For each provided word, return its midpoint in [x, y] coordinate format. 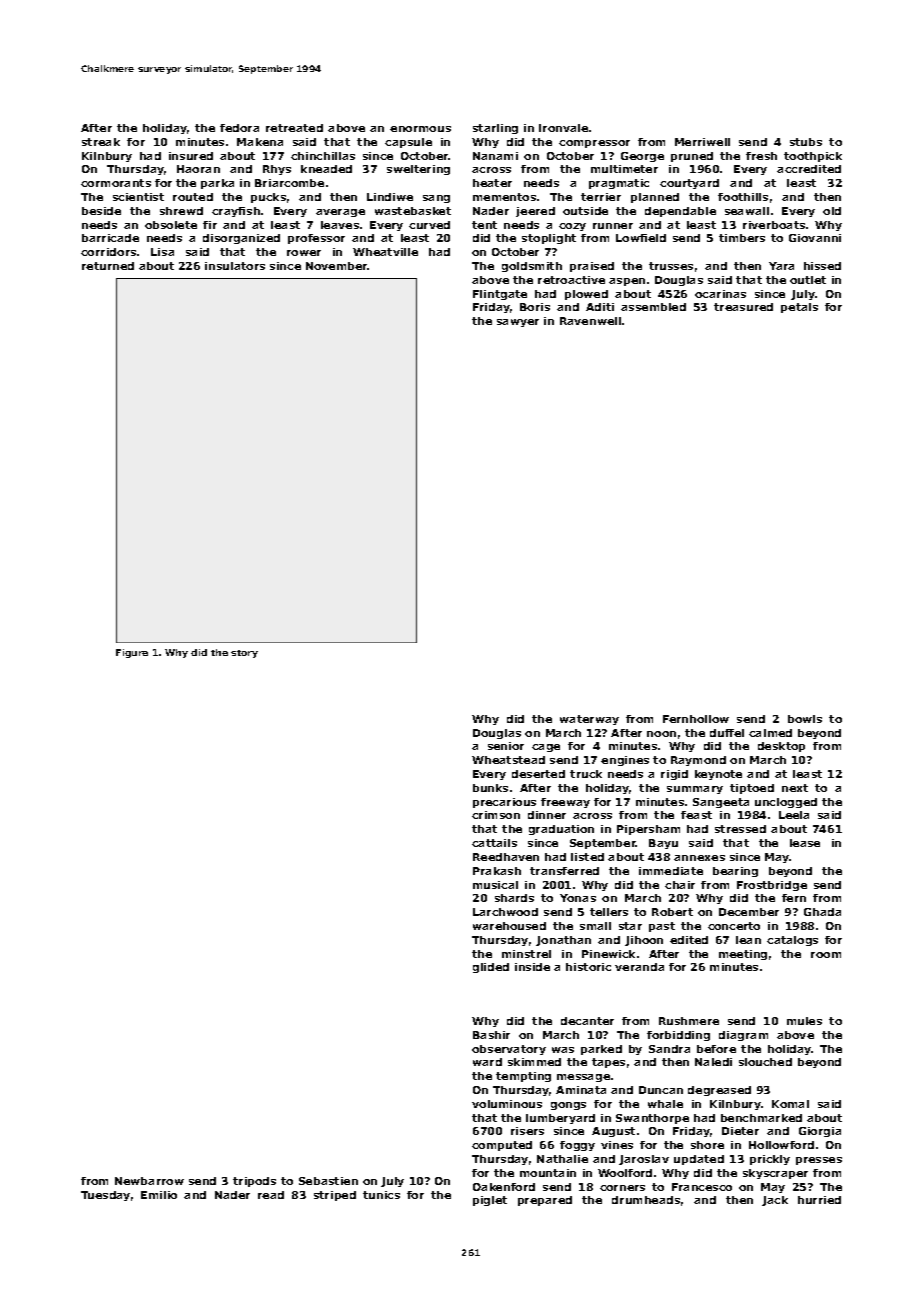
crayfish [236, 212]
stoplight [549, 239]
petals [799, 308]
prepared [545, 1201]
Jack [775, 1201]
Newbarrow [149, 1181]
